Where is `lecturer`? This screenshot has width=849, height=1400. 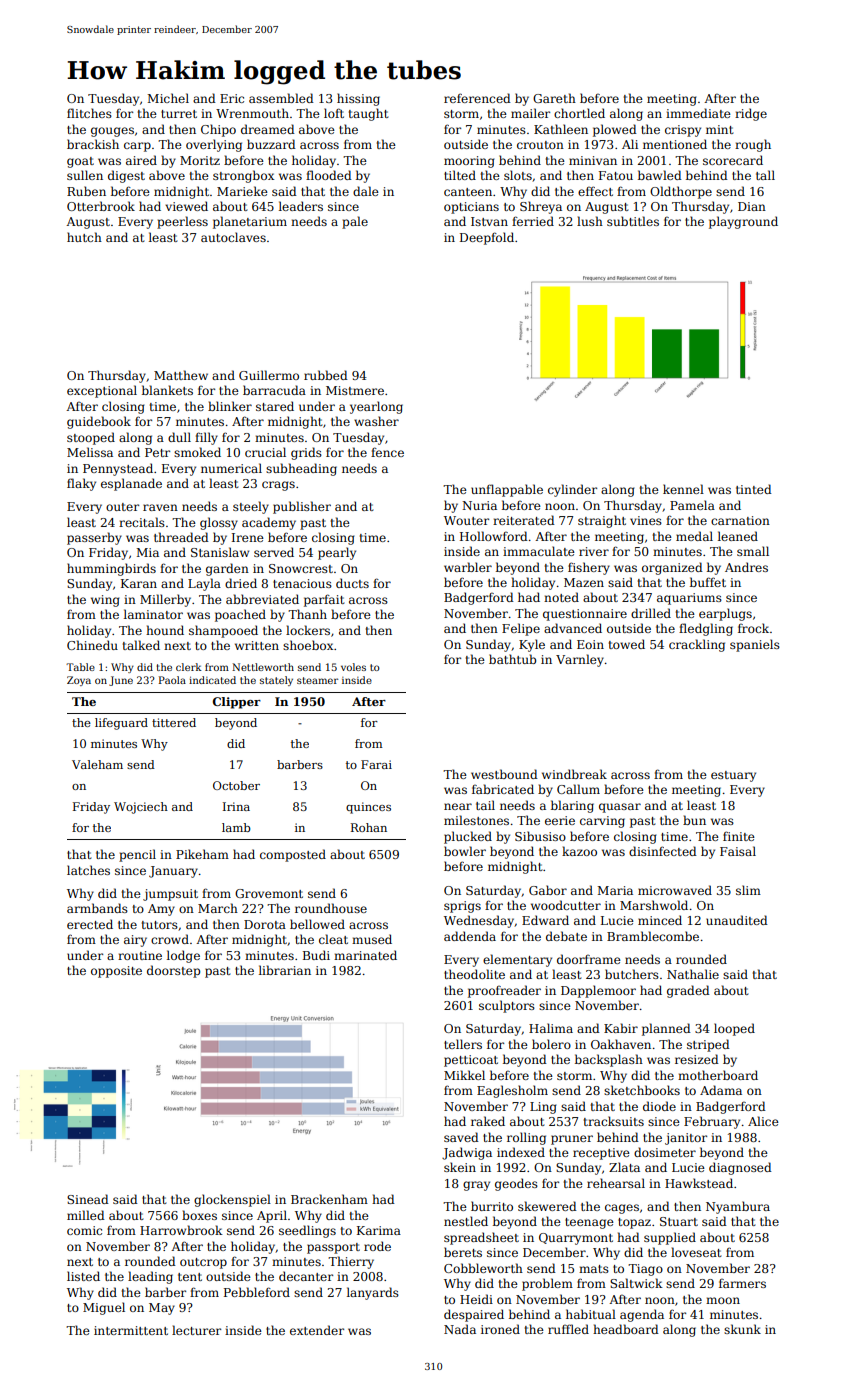
lecturer is located at coordinates (196, 1330).
